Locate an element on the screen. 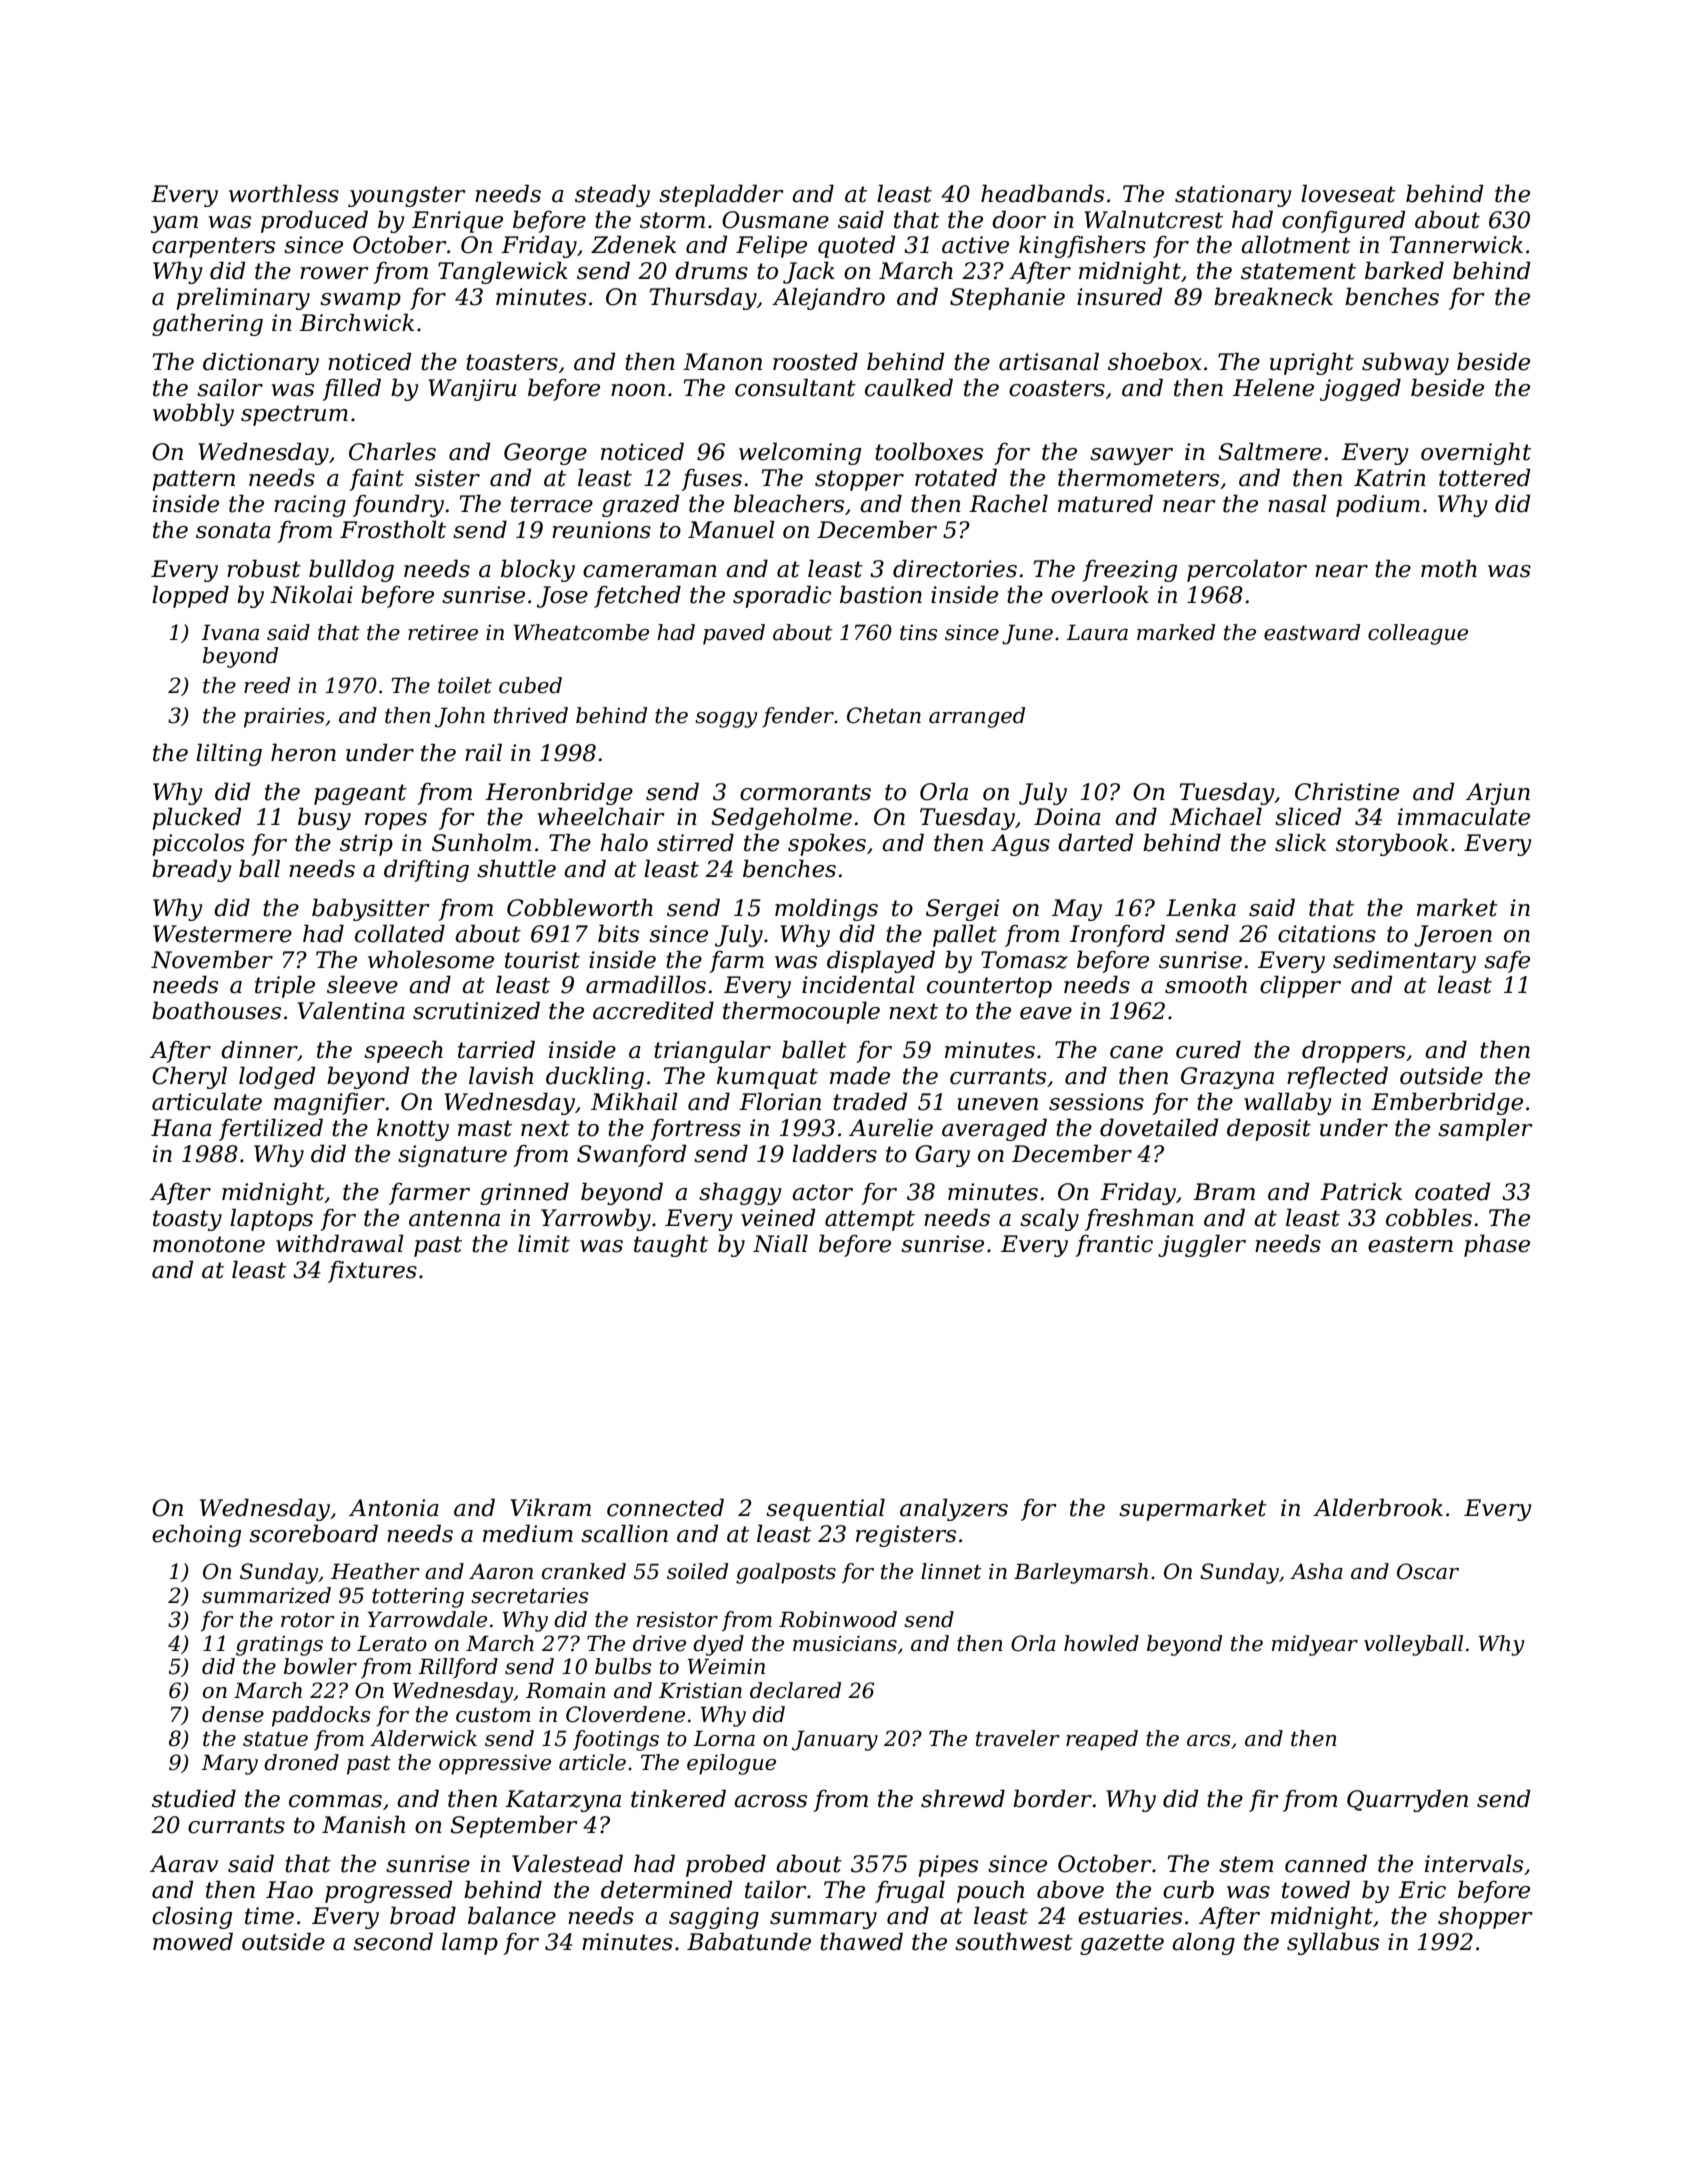 Image resolution: width=1683 pixels, height=2178 pixels. juggler is located at coordinates (1202, 1245).
